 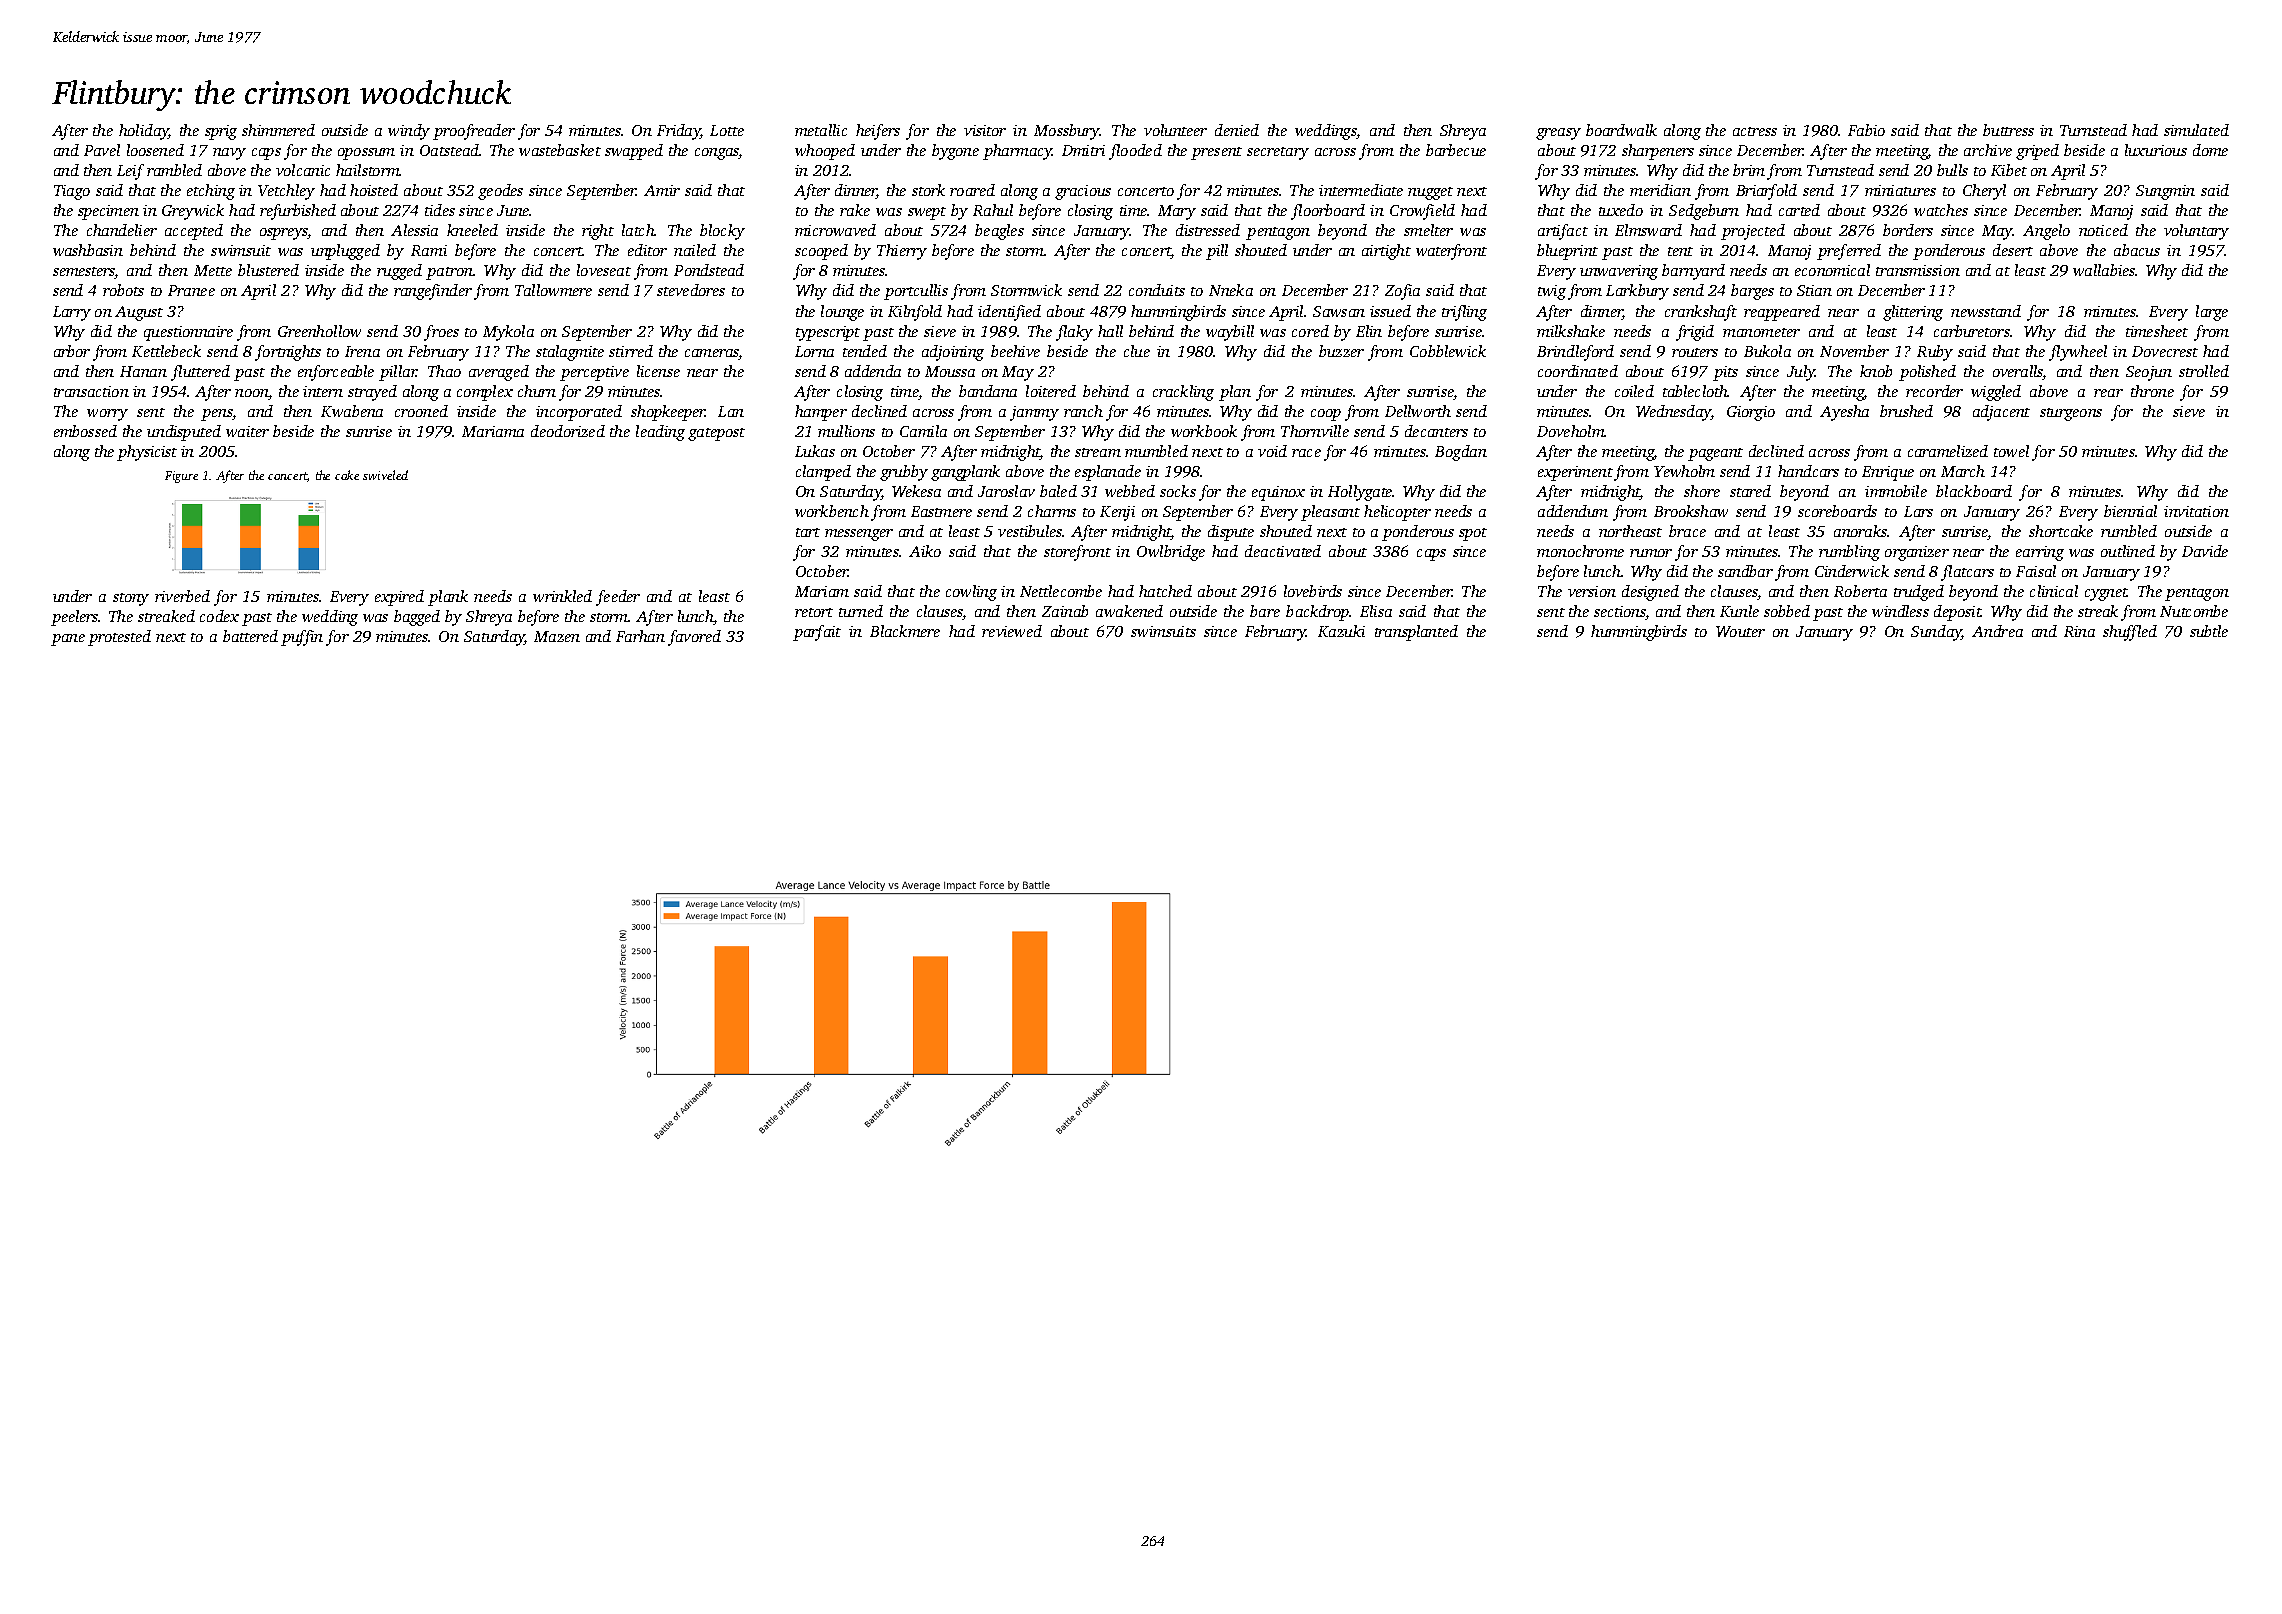 I want to click on visitor, so click(x=985, y=130).
